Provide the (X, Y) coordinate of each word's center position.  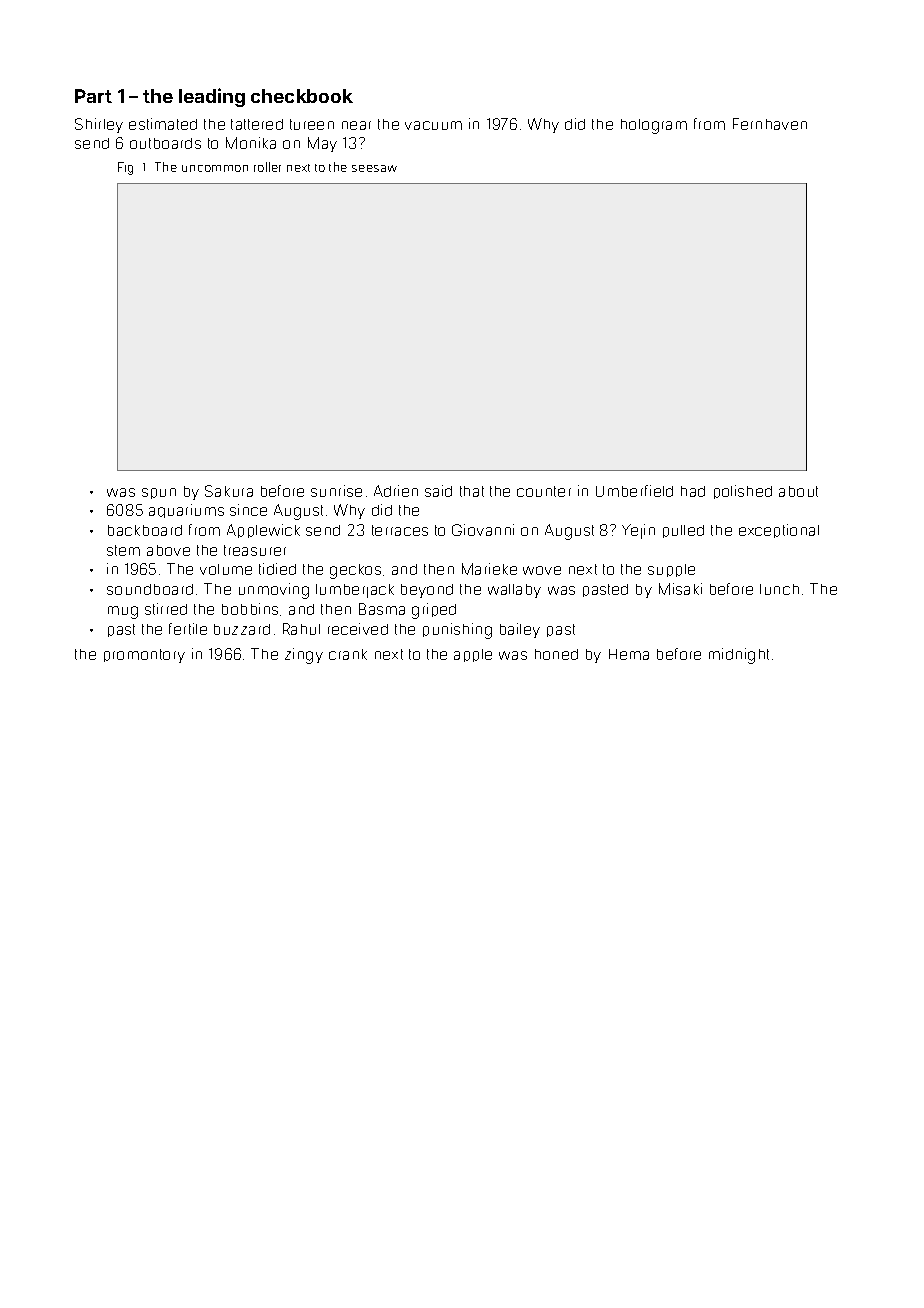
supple (671, 570)
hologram (654, 126)
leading (212, 97)
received (358, 629)
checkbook (302, 96)
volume (226, 569)
